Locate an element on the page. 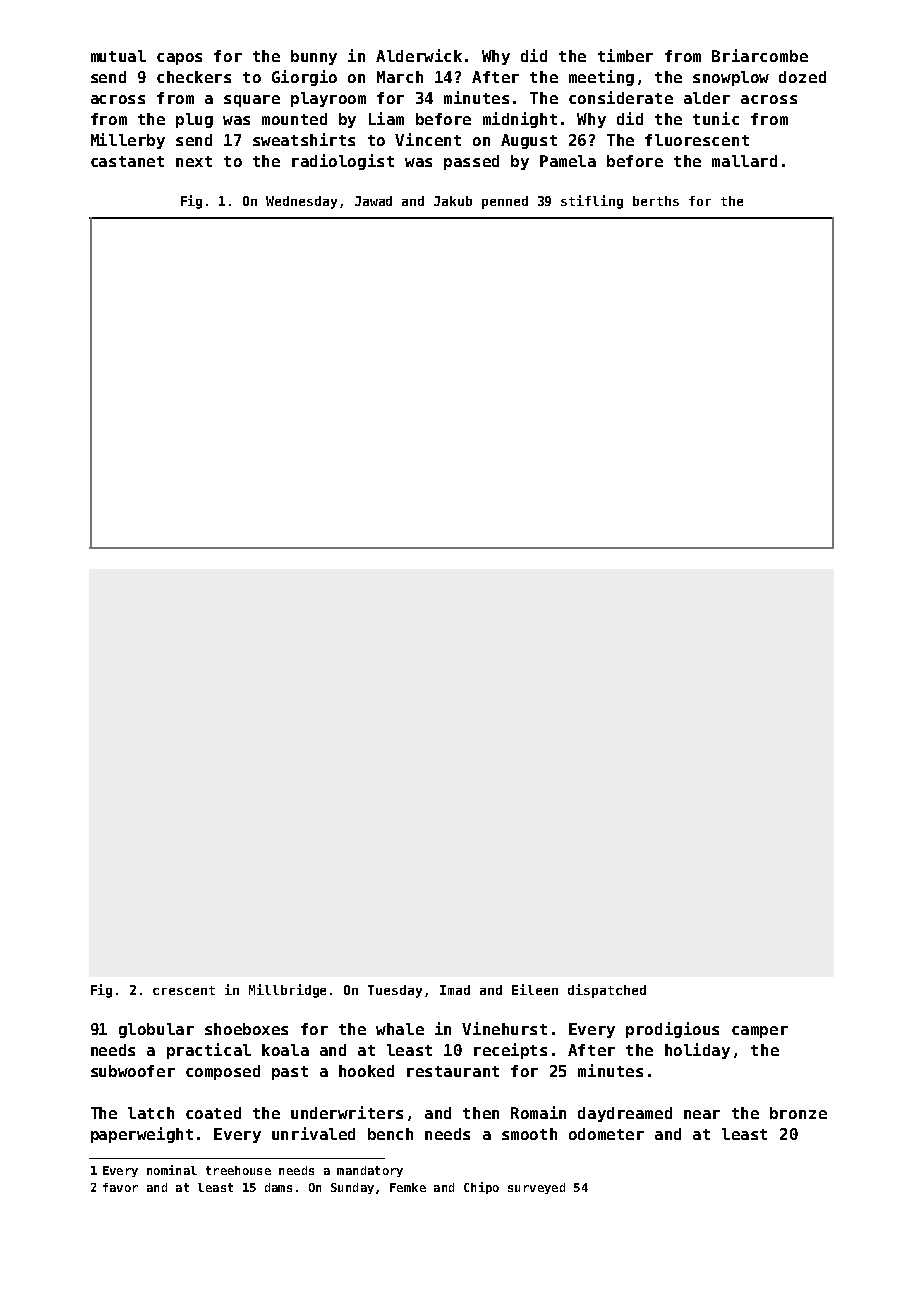 The image size is (924, 1308). crescent is located at coordinates (184, 990).
